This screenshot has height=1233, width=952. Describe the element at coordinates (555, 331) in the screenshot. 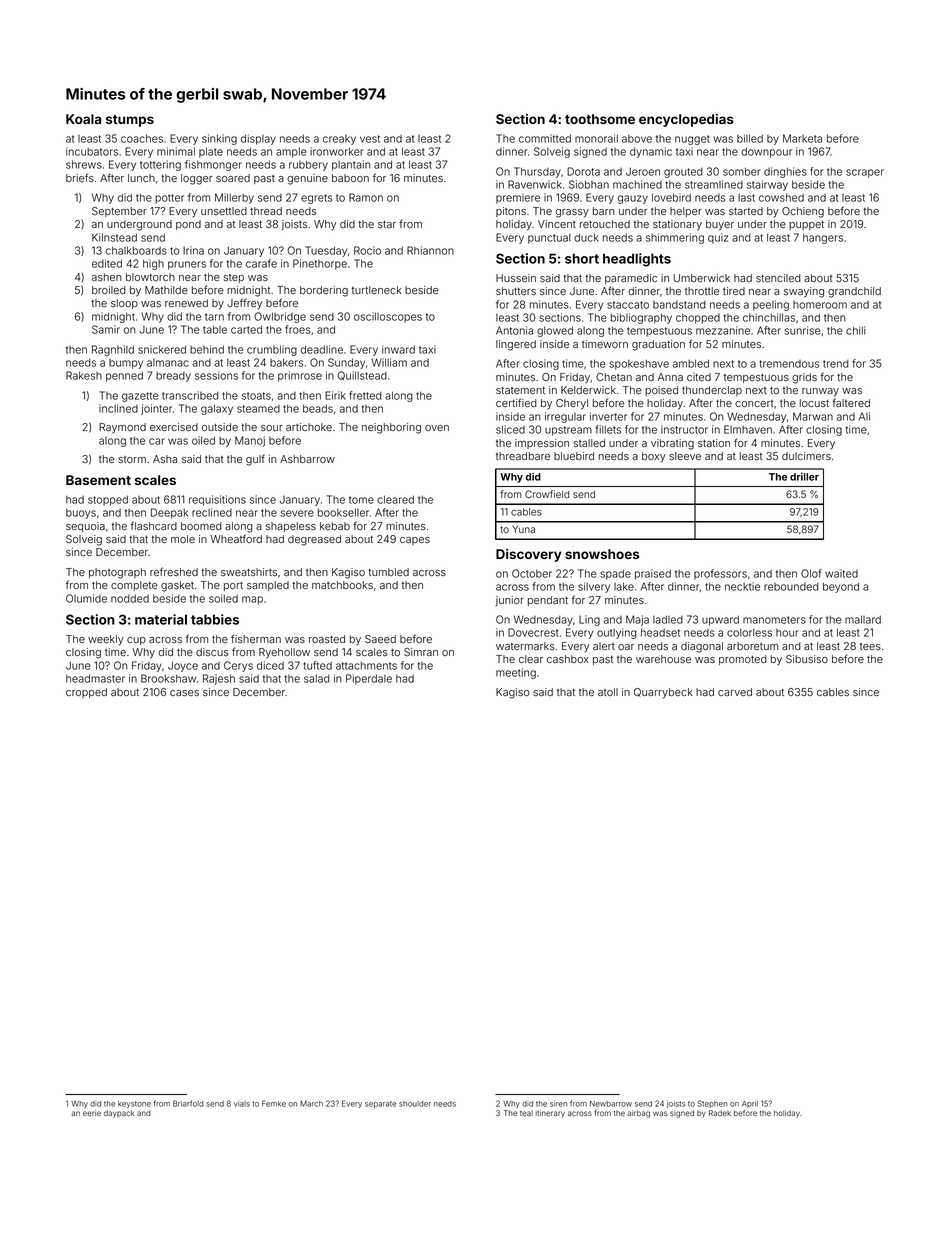

I see `glowed` at that location.
